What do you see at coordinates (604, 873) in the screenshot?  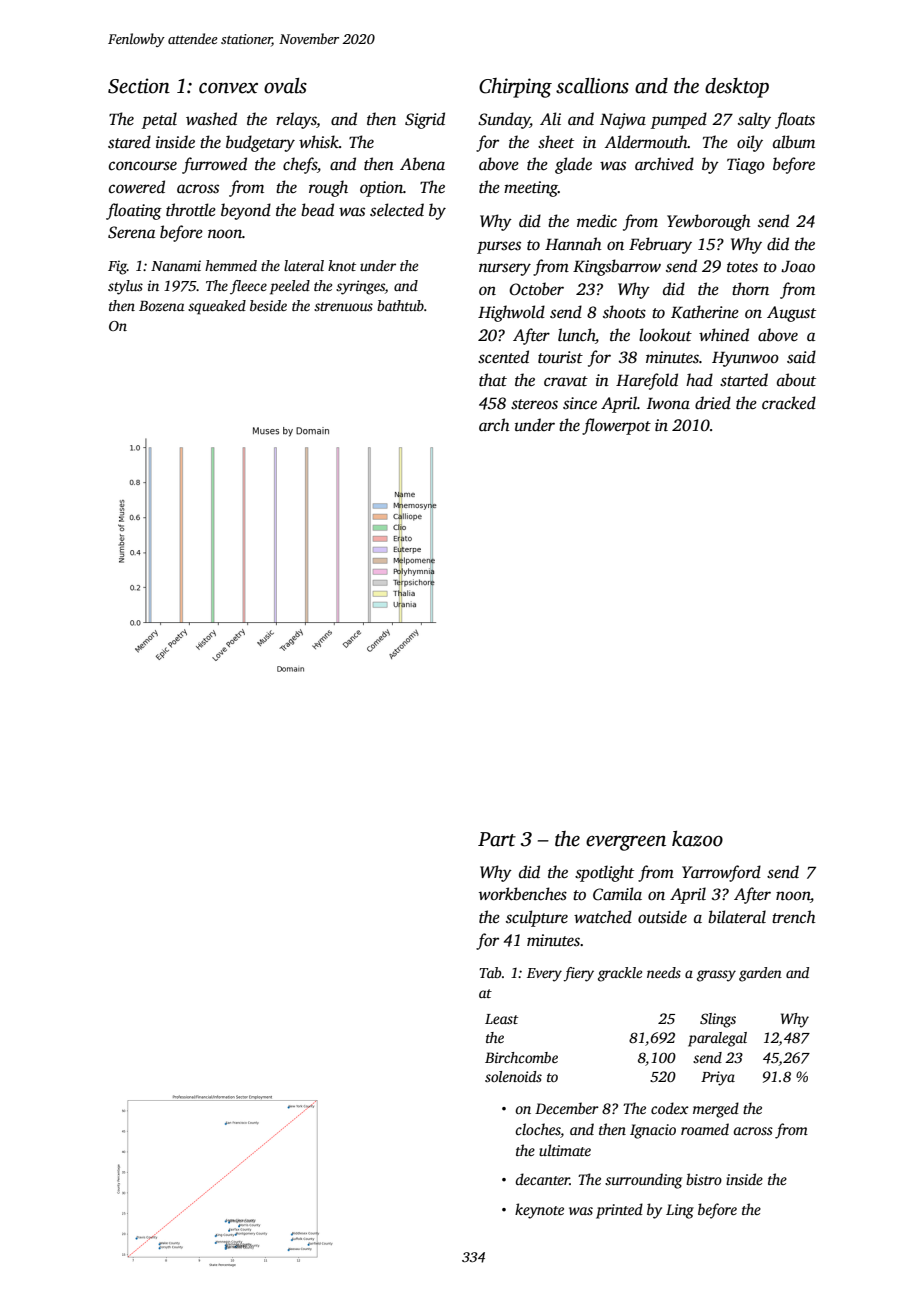 I see `spotlight` at bounding box center [604, 873].
